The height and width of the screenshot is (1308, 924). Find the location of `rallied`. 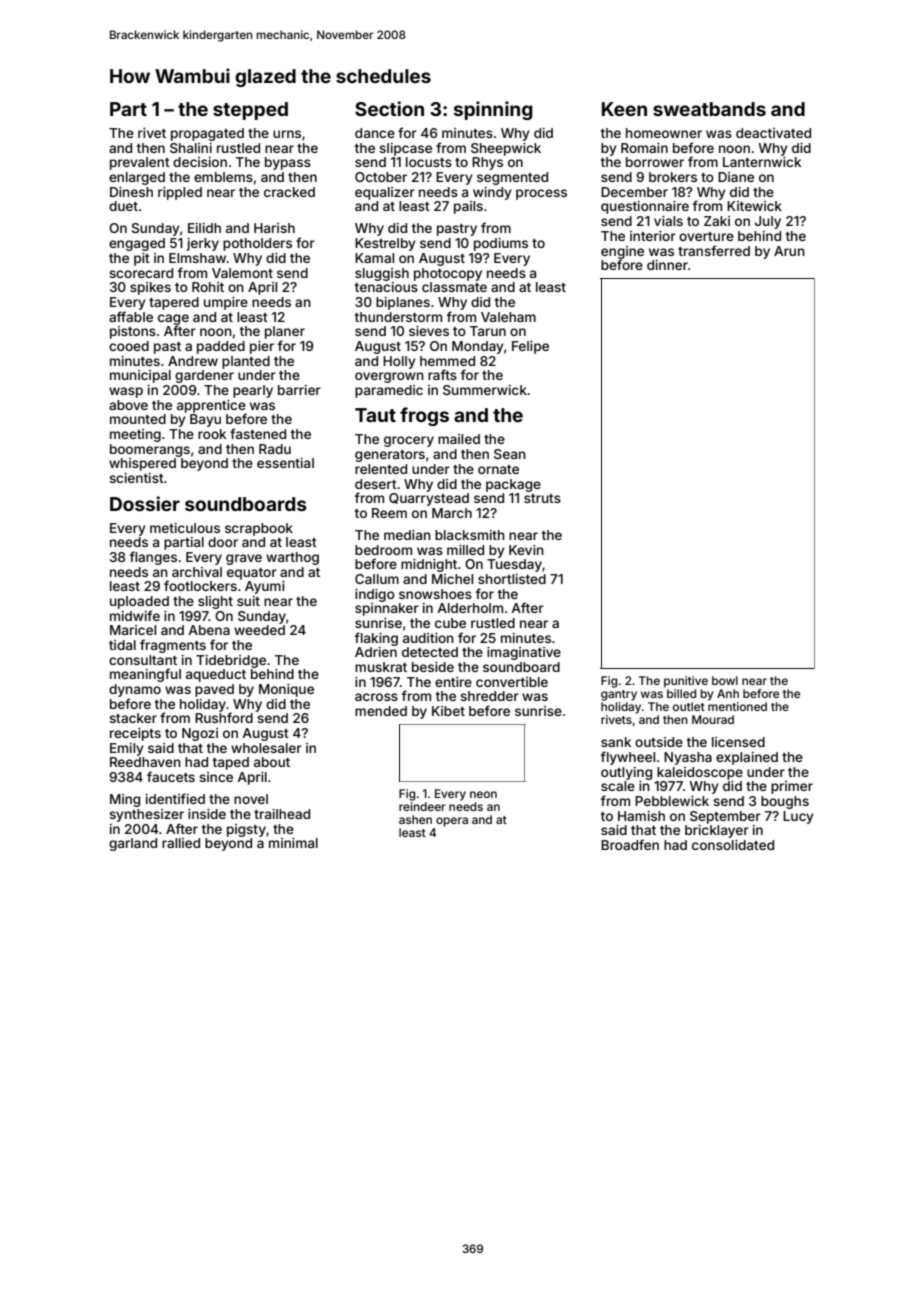

rallied is located at coordinates (181, 843).
